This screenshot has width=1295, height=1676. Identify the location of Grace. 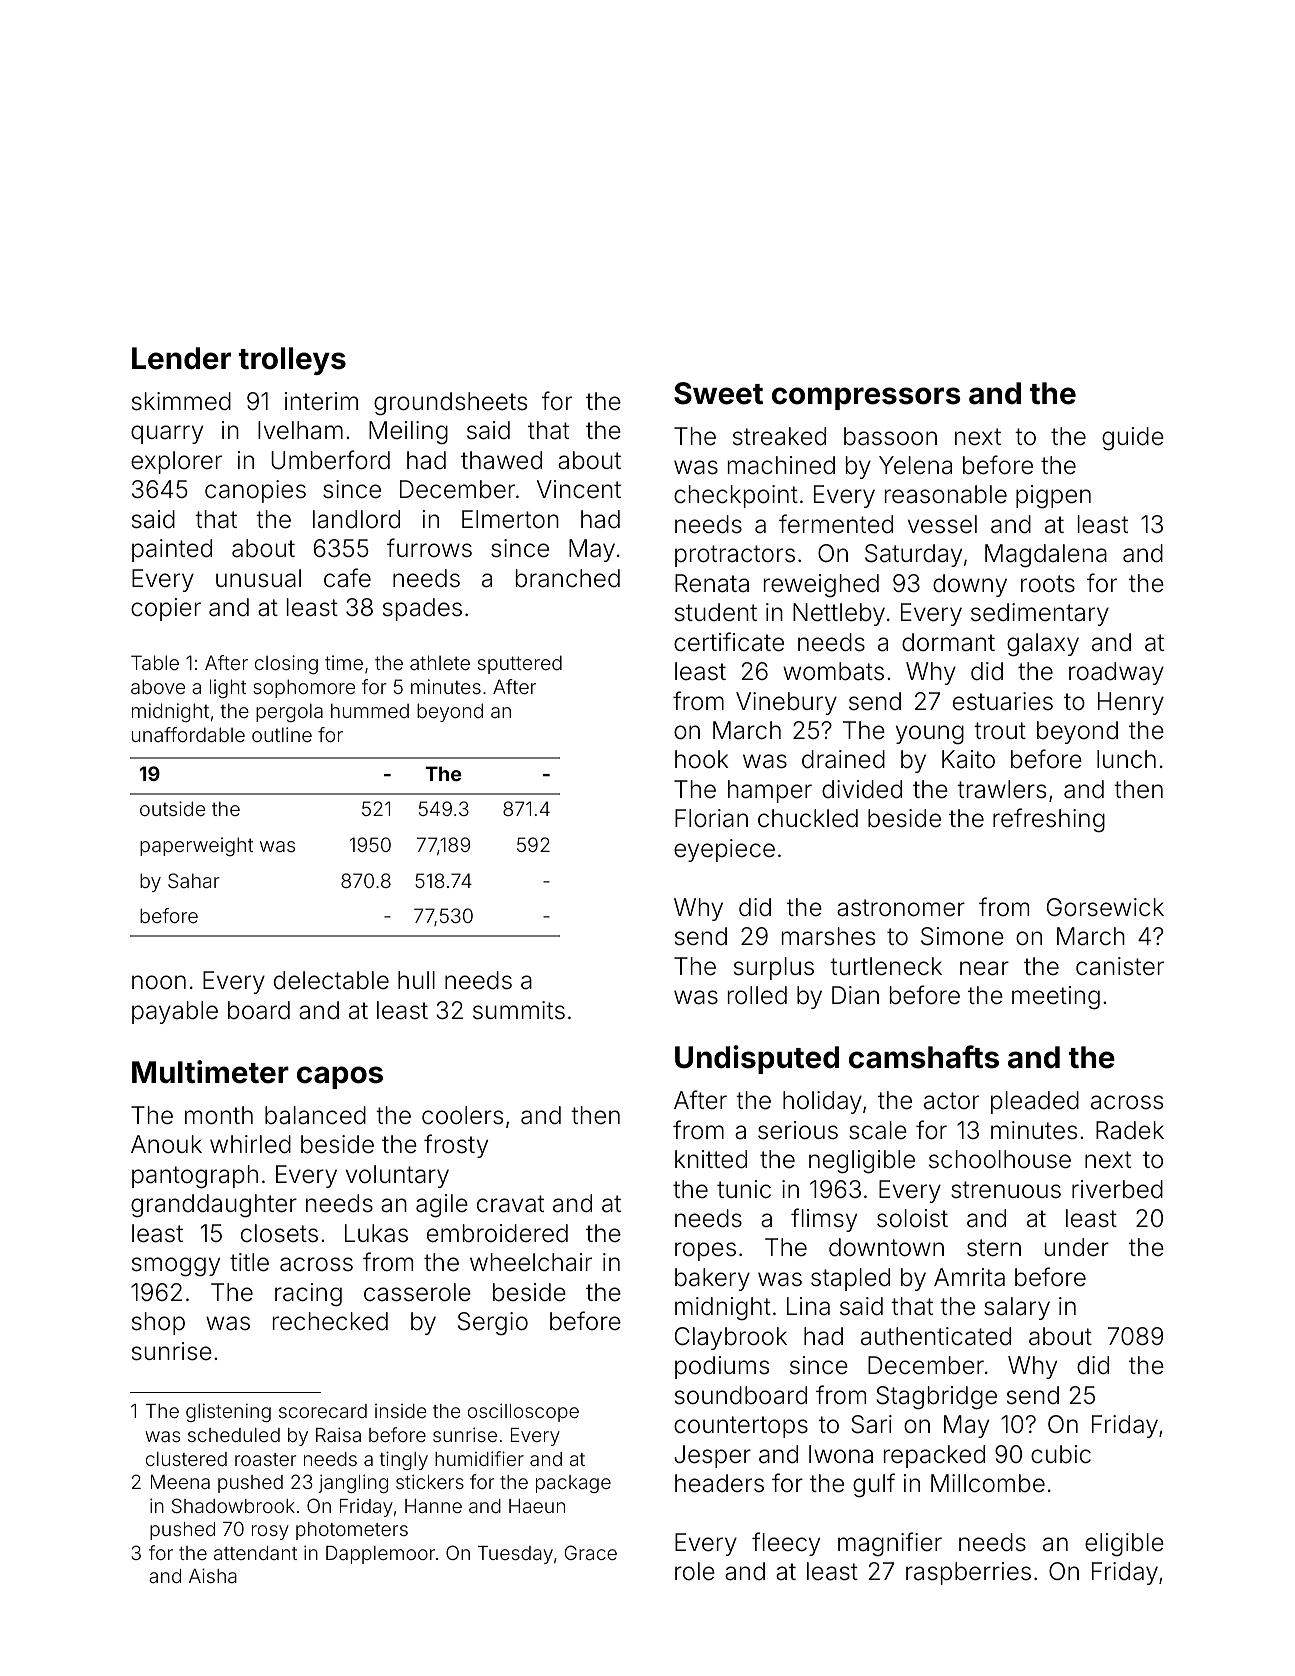
(591, 1552).
